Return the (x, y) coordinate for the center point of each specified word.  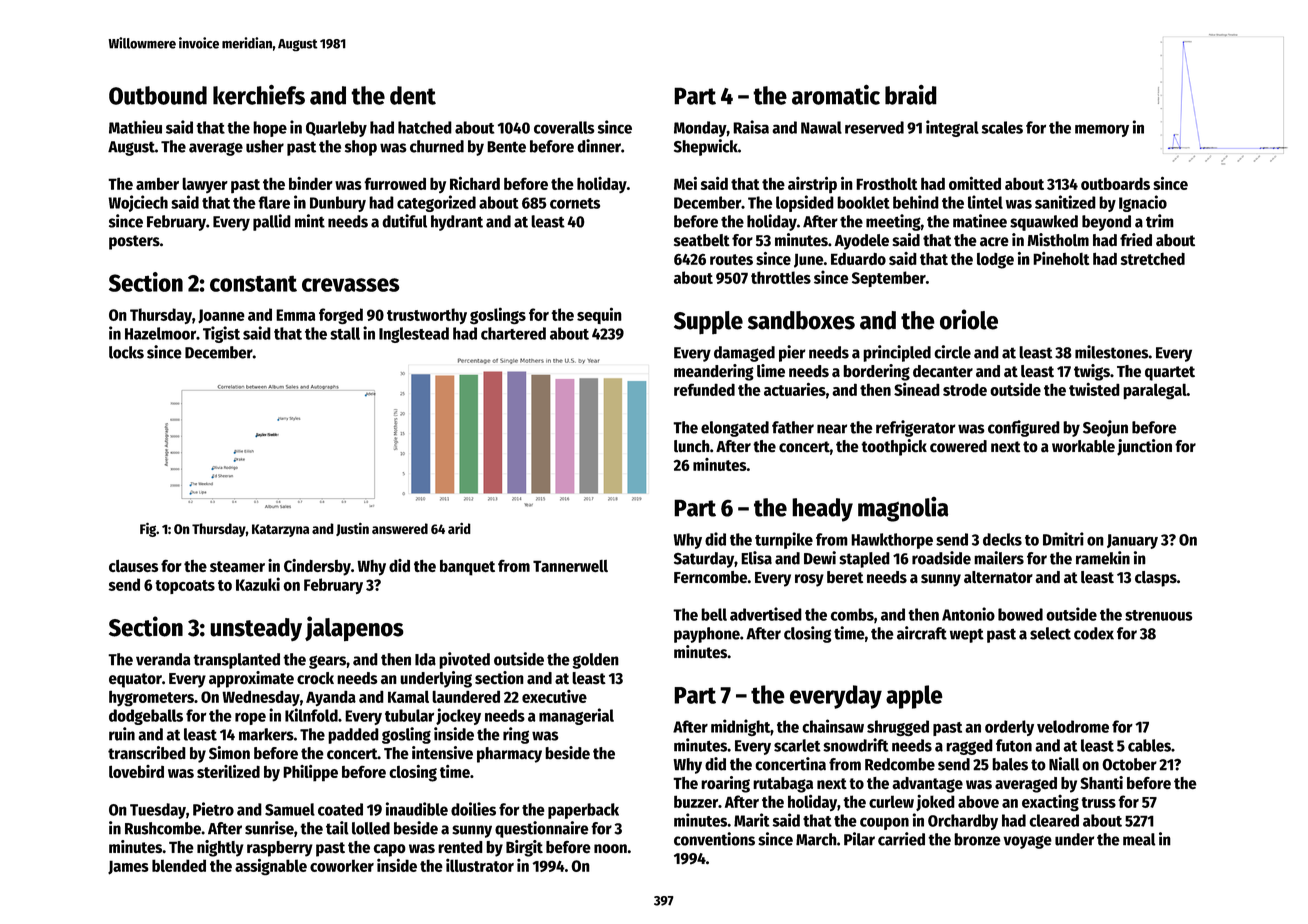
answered (400, 528)
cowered (958, 446)
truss (1098, 802)
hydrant (457, 223)
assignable (271, 866)
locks (126, 352)
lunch (692, 446)
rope (250, 718)
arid (459, 528)
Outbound (158, 95)
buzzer (696, 801)
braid (911, 95)
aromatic (836, 94)
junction (1144, 447)
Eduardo (858, 258)
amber (157, 183)
